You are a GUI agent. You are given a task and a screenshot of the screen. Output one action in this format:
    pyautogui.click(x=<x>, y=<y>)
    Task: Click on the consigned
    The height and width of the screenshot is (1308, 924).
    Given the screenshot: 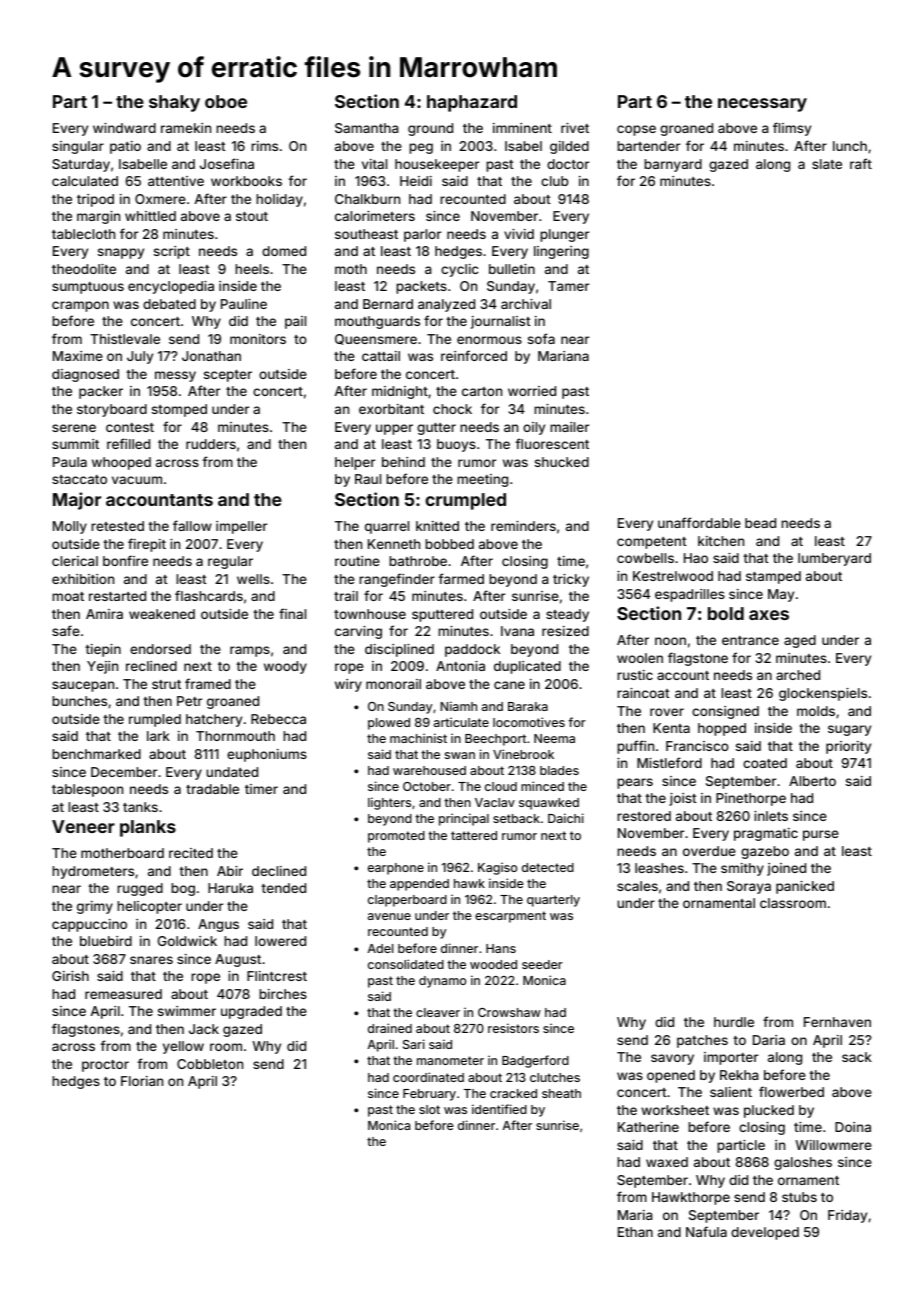 What is the action you would take?
    pyautogui.click(x=725, y=712)
